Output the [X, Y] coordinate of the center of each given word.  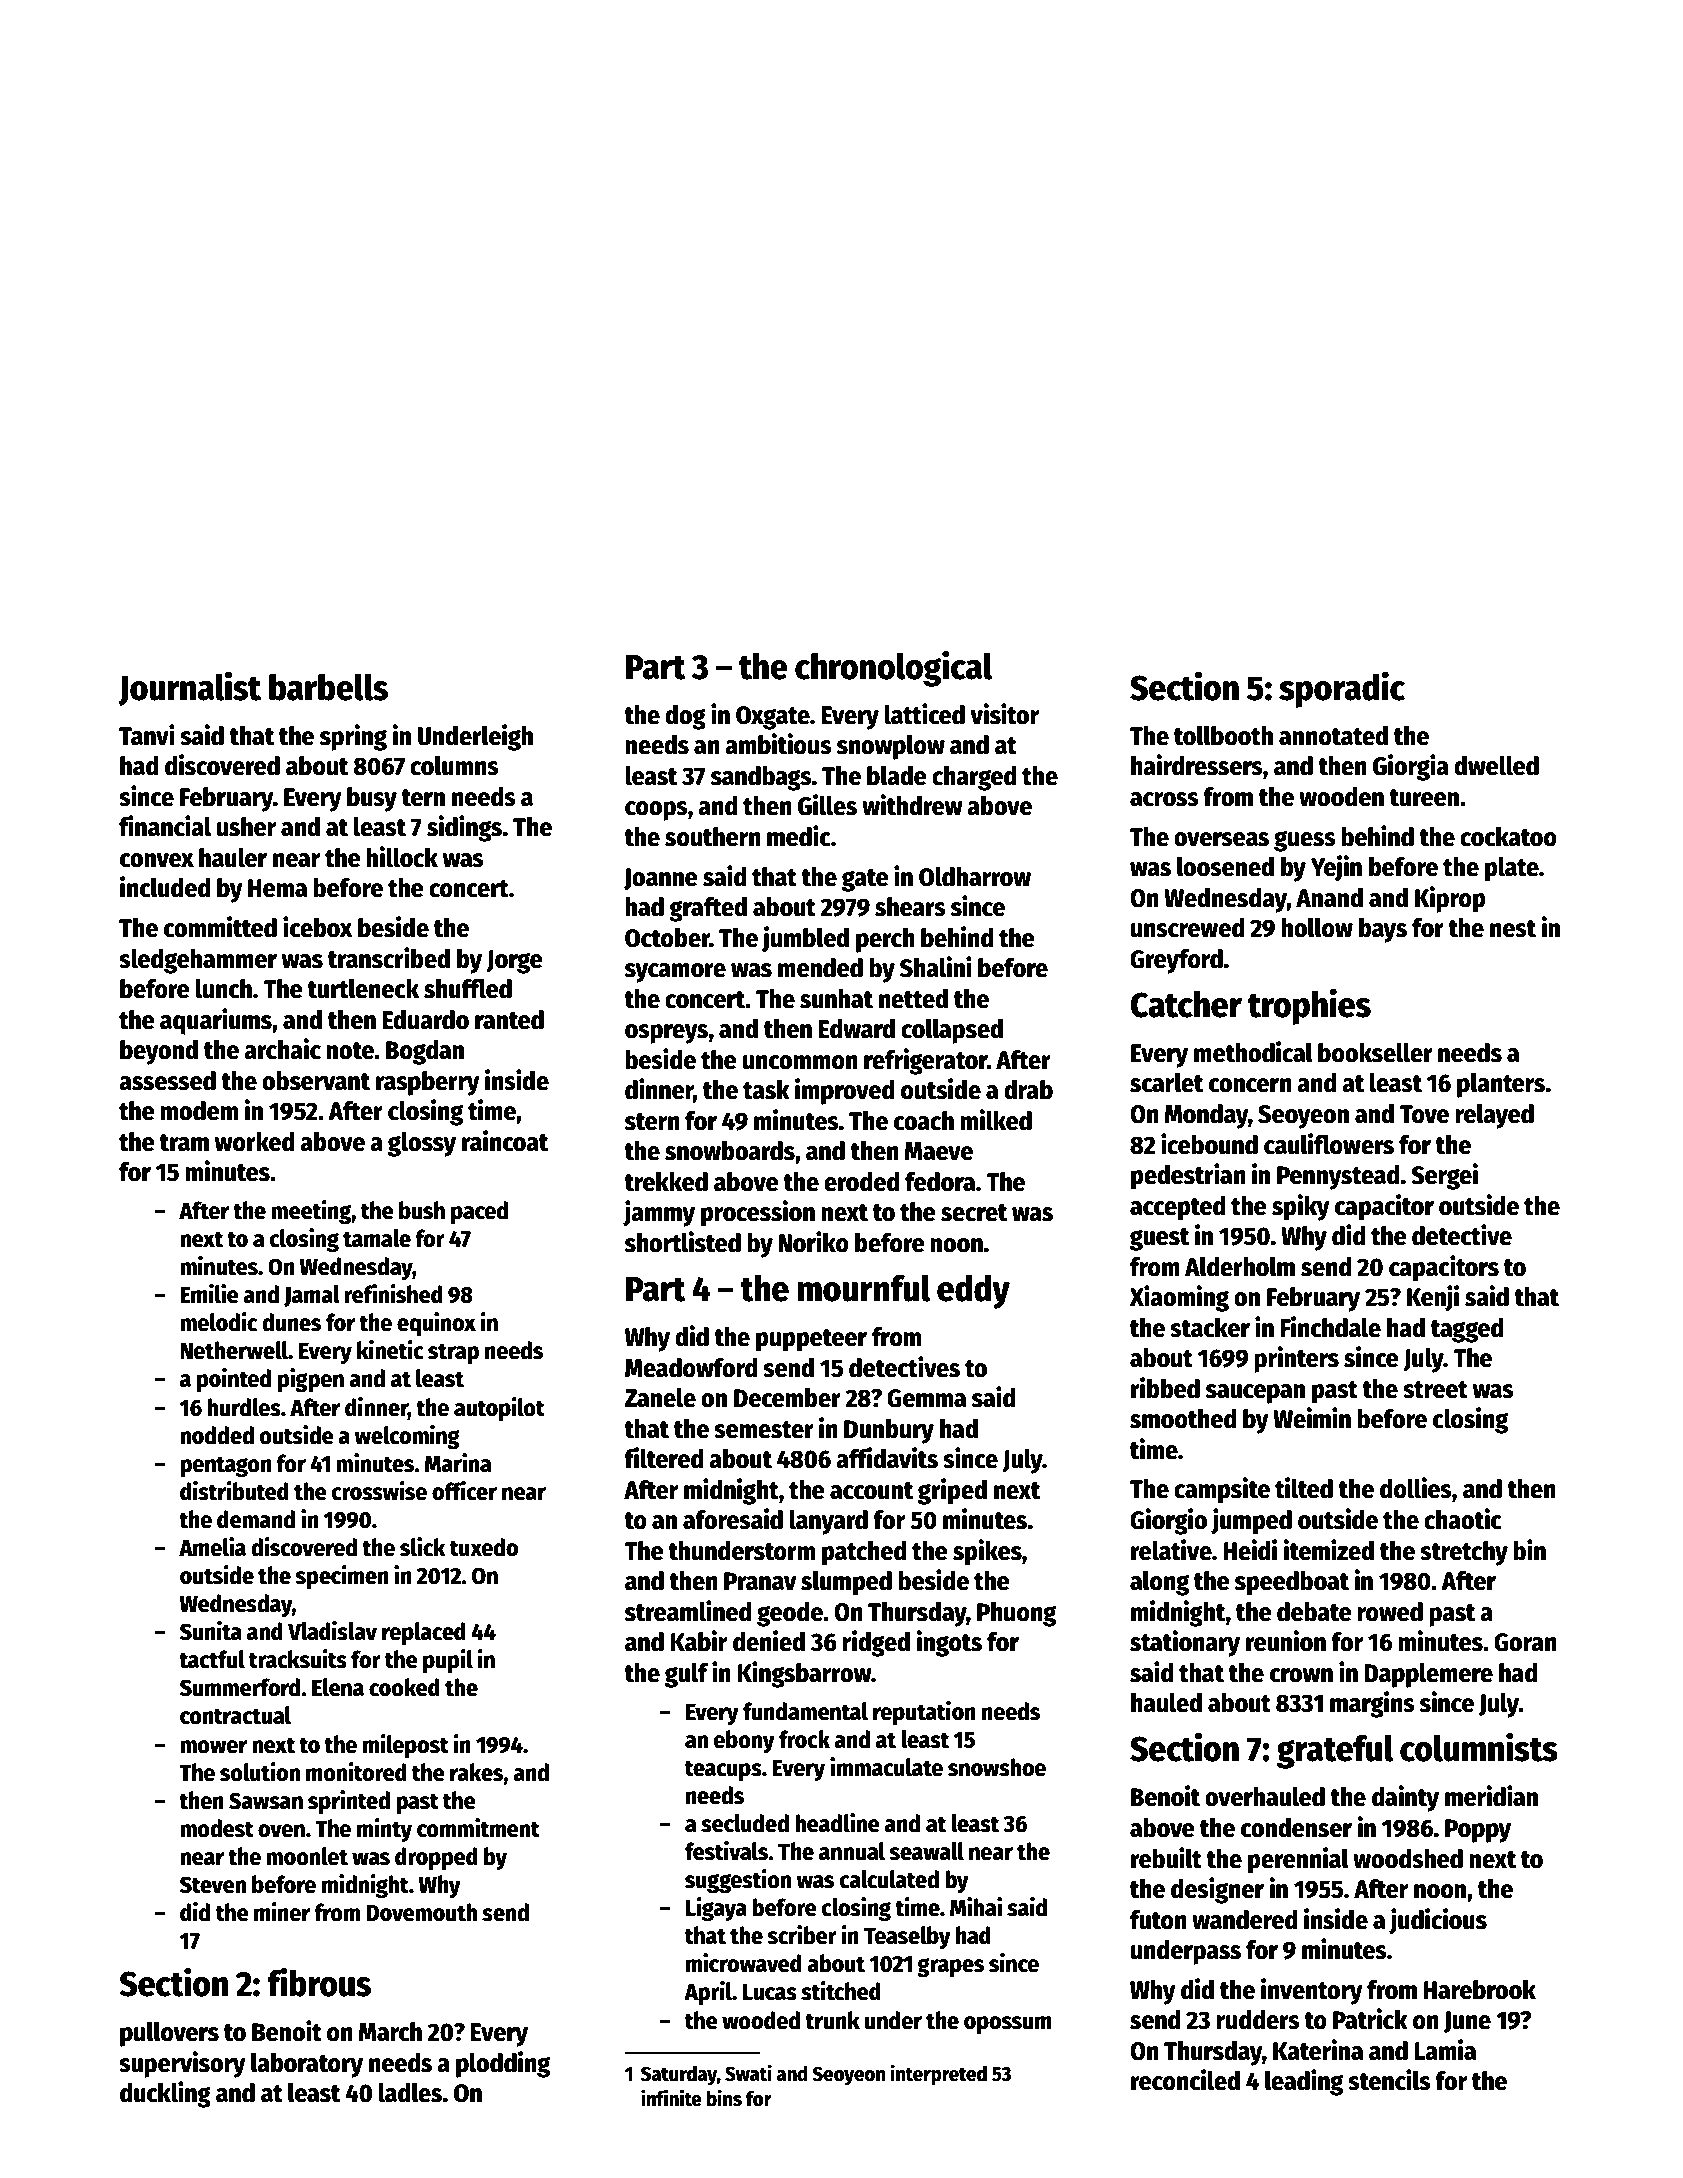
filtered [663, 1458]
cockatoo [1508, 837]
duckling [165, 2094]
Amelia [212, 1547]
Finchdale [1330, 1327]
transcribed [389, 958]
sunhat [836, 999]
